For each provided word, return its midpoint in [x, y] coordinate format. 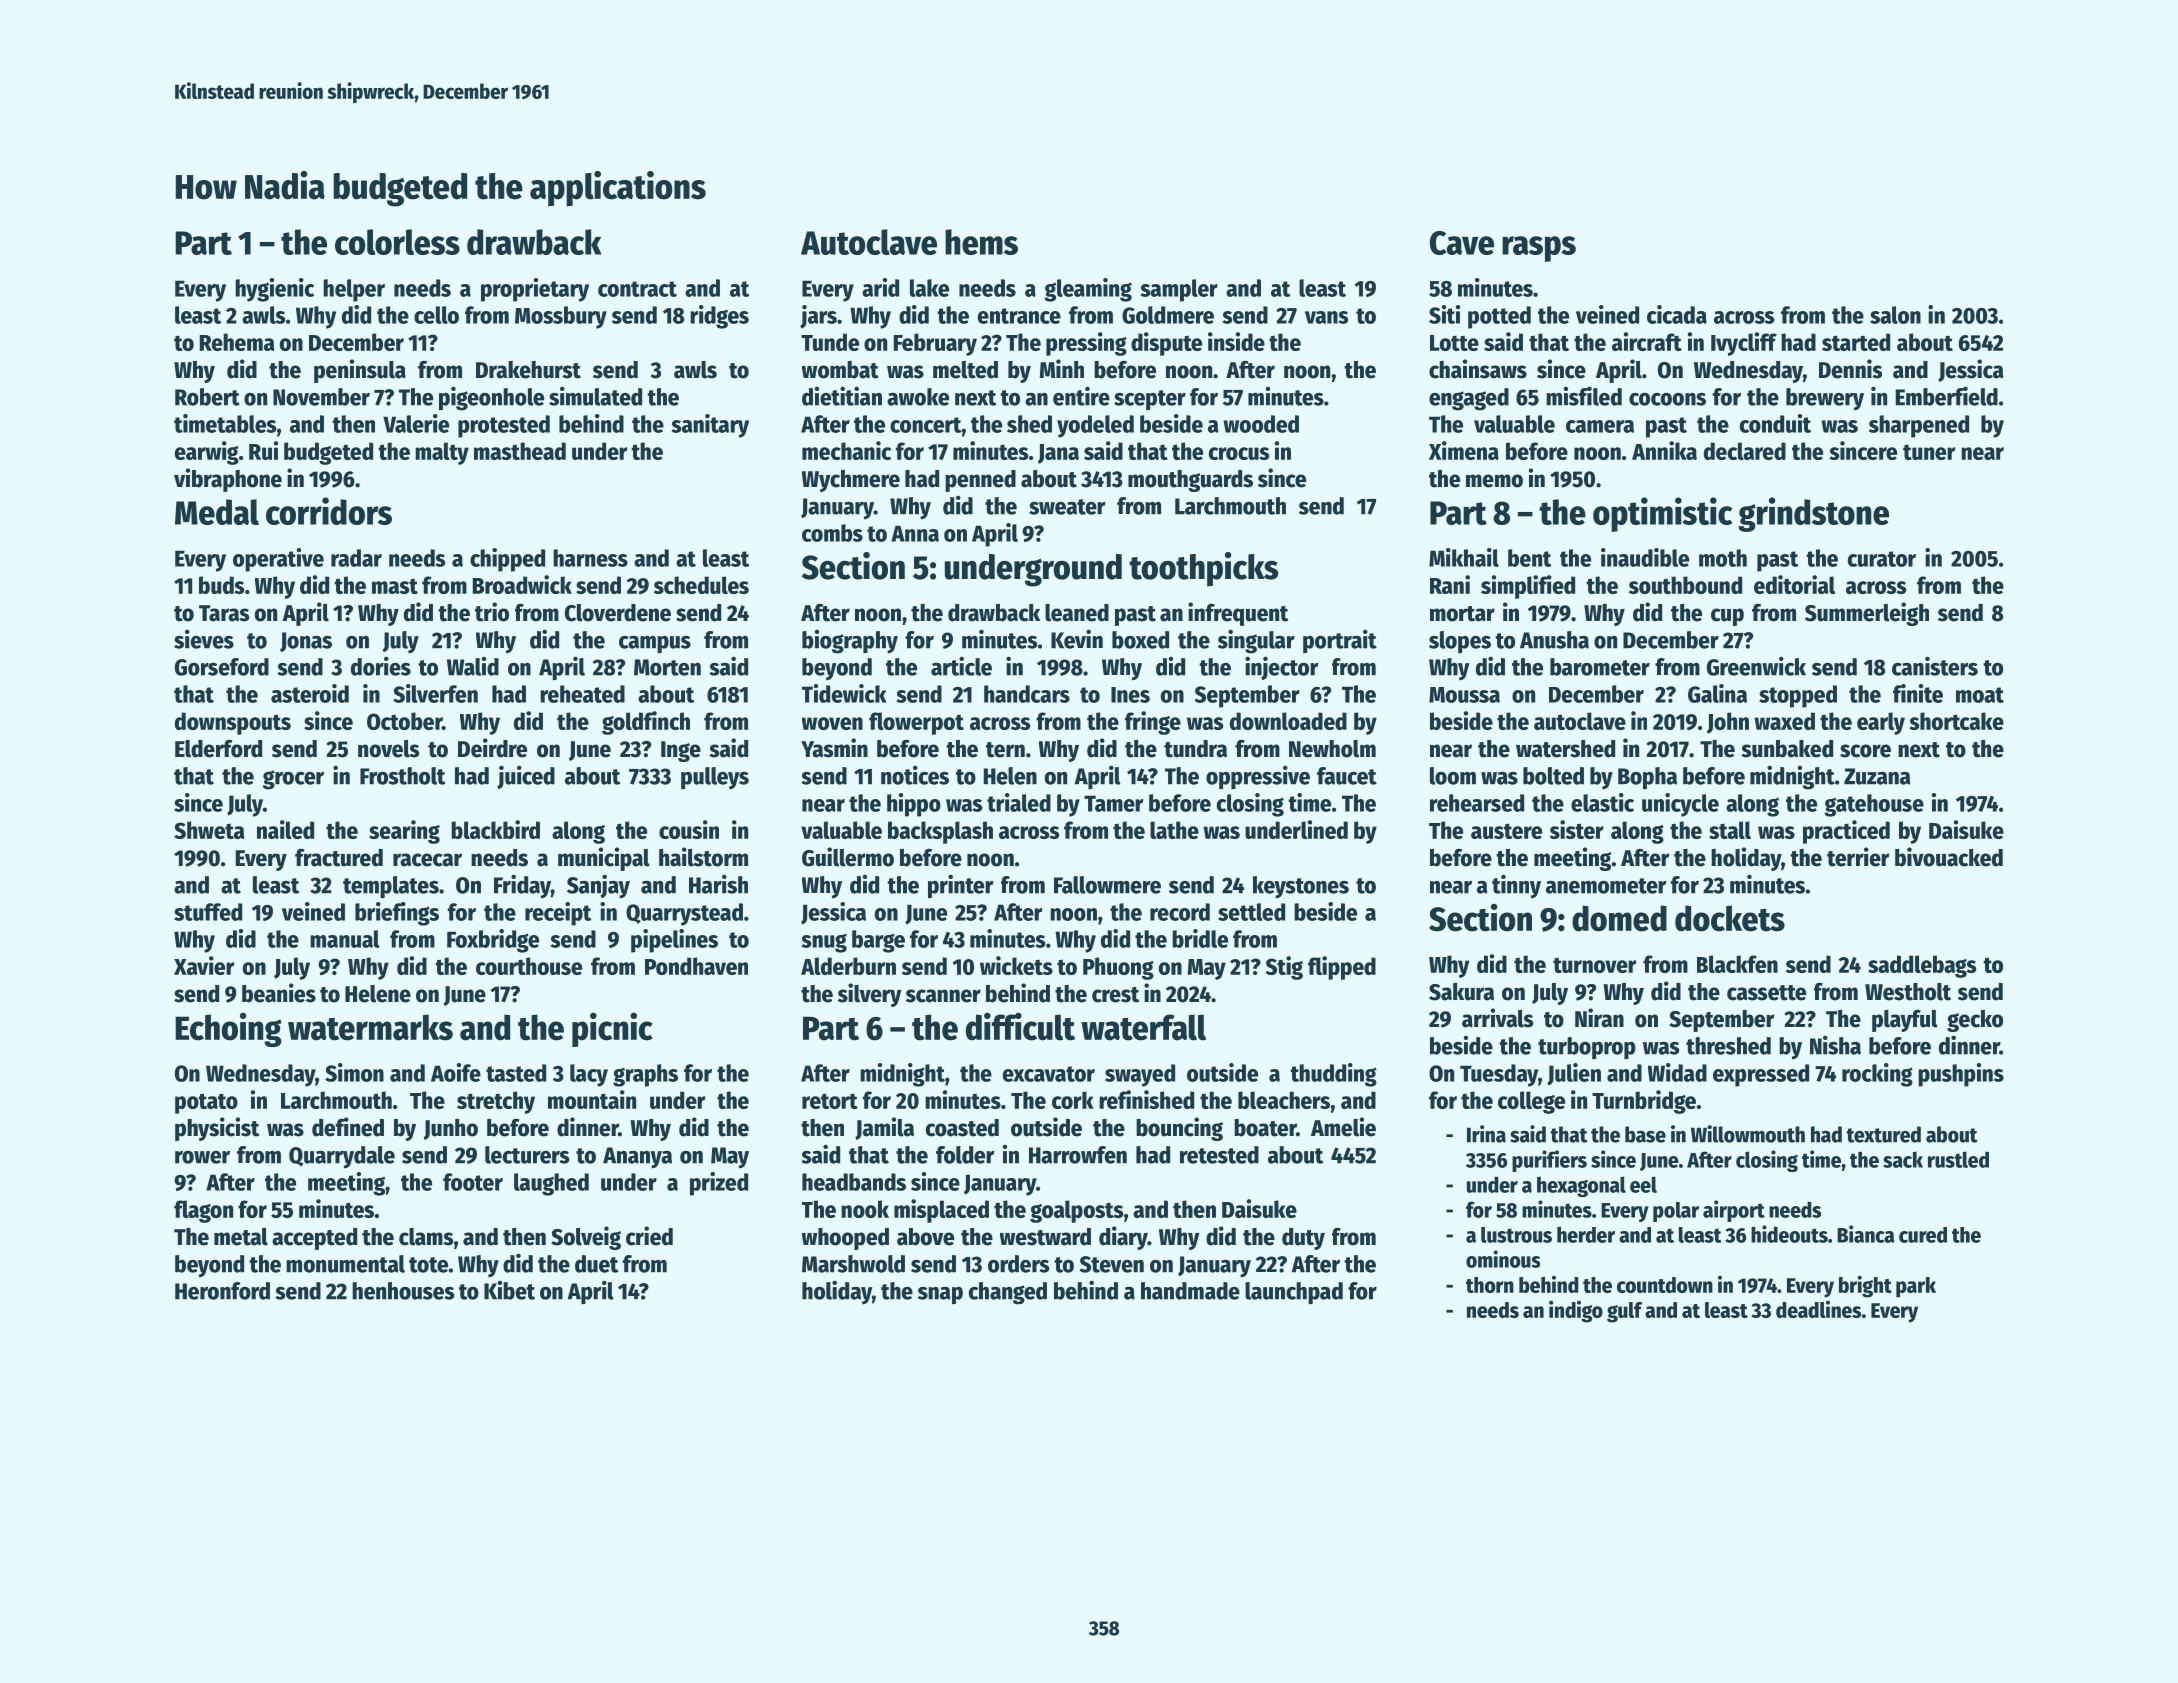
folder [965, 1155]
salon [1895, 315]
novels [388, 749]
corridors [329, 511]
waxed [1784, 721]
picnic [612, 1029]
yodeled [1095, 426]
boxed [1140, 640]
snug [824, 943]
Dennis [1850, 369]
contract [637, 289]
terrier [1858, 857]
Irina [1486, 1134]
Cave [1462, 243]
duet [596, 1264]
